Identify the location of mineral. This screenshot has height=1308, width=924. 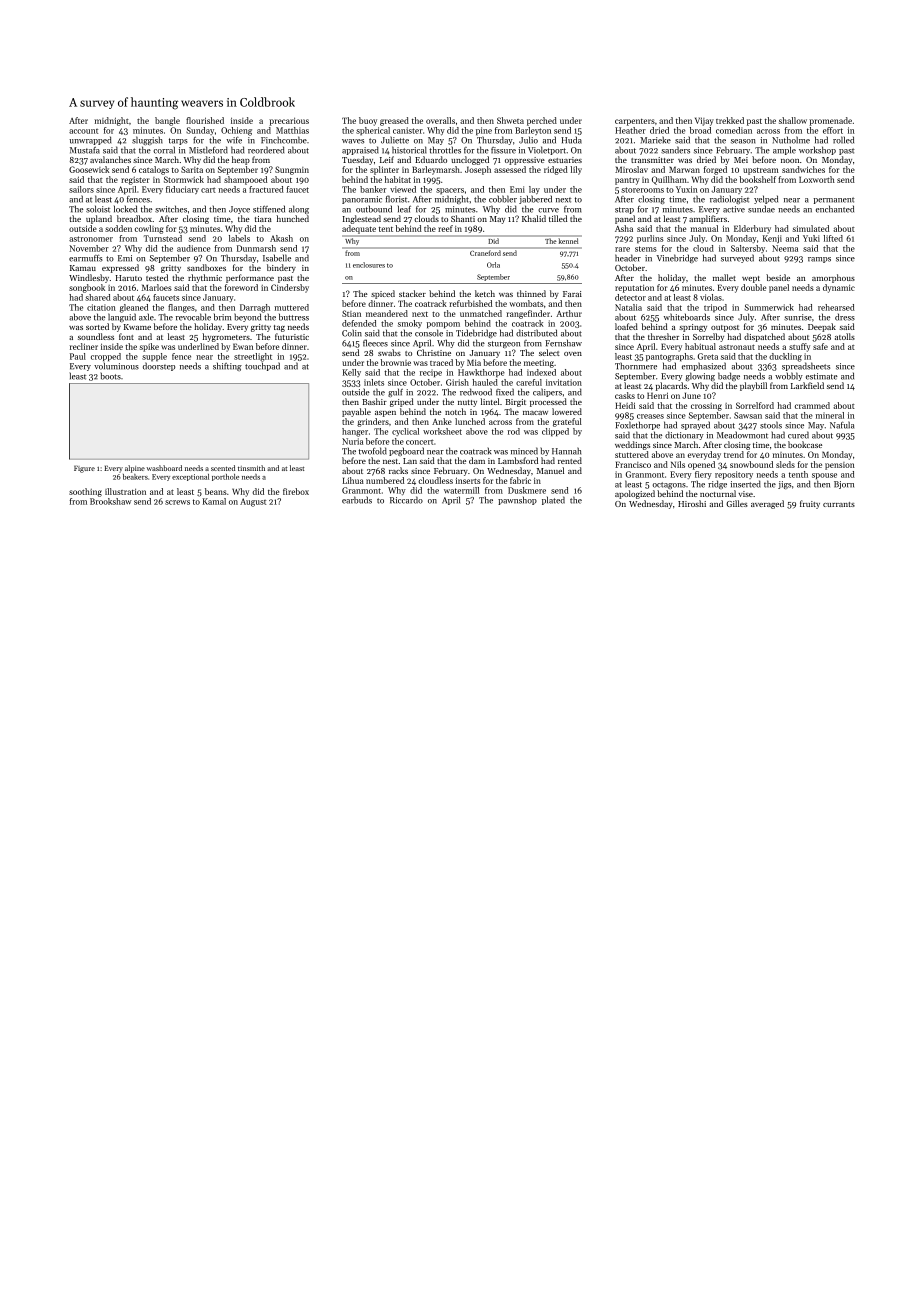
(830, 415).
